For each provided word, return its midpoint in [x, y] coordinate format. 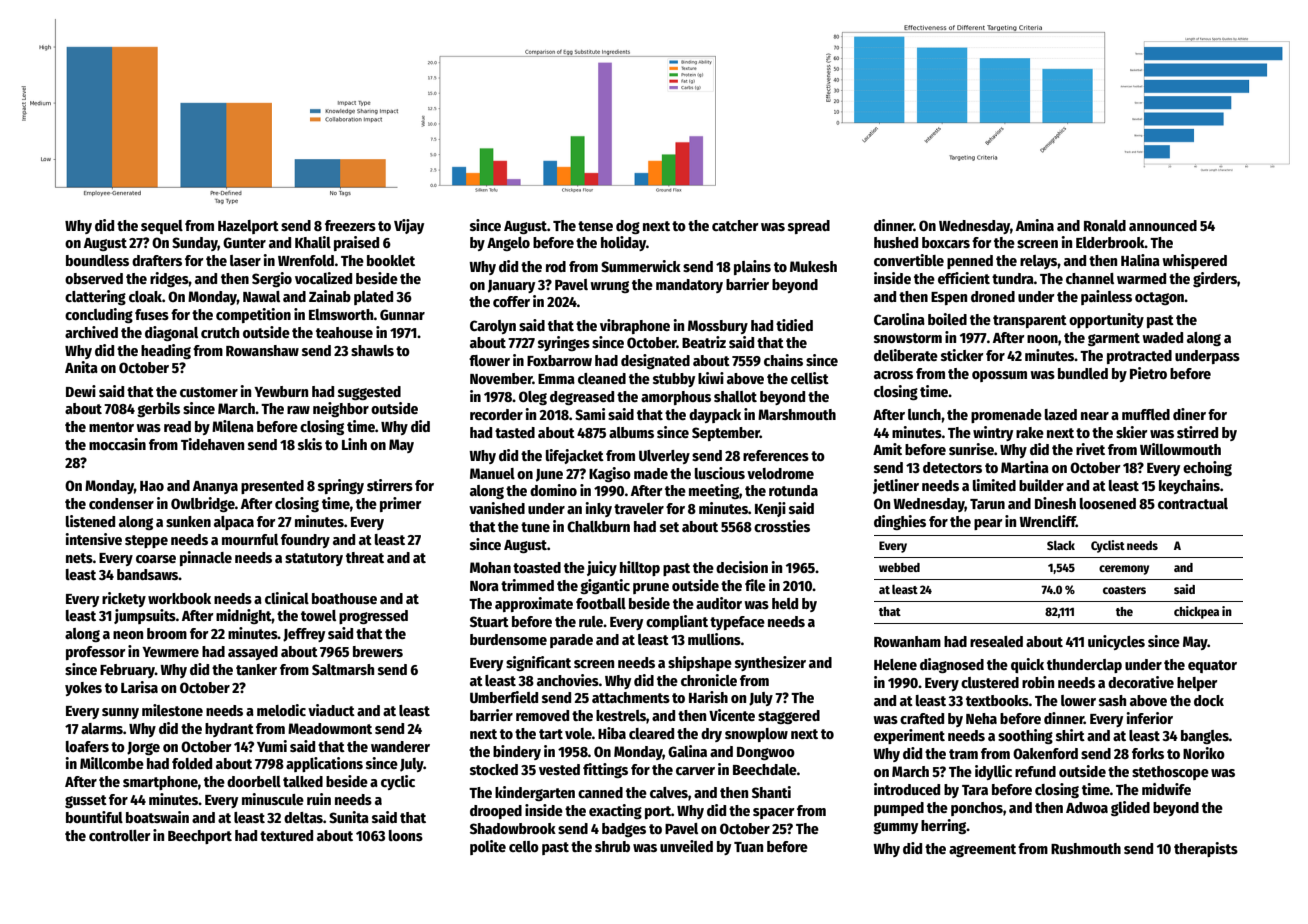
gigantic [605, 586]
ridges [169, 279]
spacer [774, 813]
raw [298, 410]
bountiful [94, 817]
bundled [1083, 373]
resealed [996, 641]
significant [538, 663]
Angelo [508, 244]
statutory [314, 559]
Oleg [533, 398]
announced [1163, 225]
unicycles [1116, 642]
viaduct [331, 710]
